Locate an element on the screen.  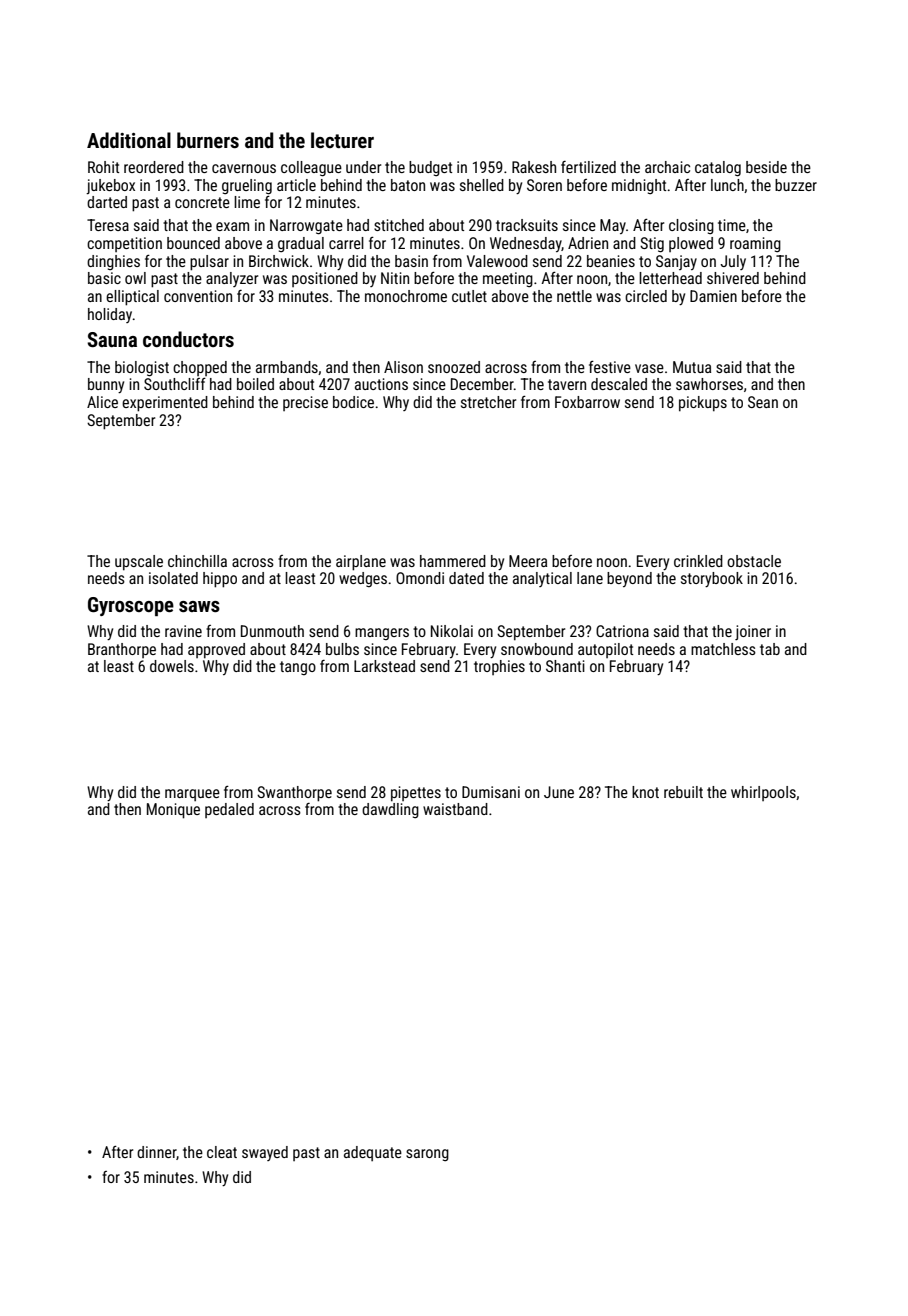
reordered is located at coordinates (154, 167).
